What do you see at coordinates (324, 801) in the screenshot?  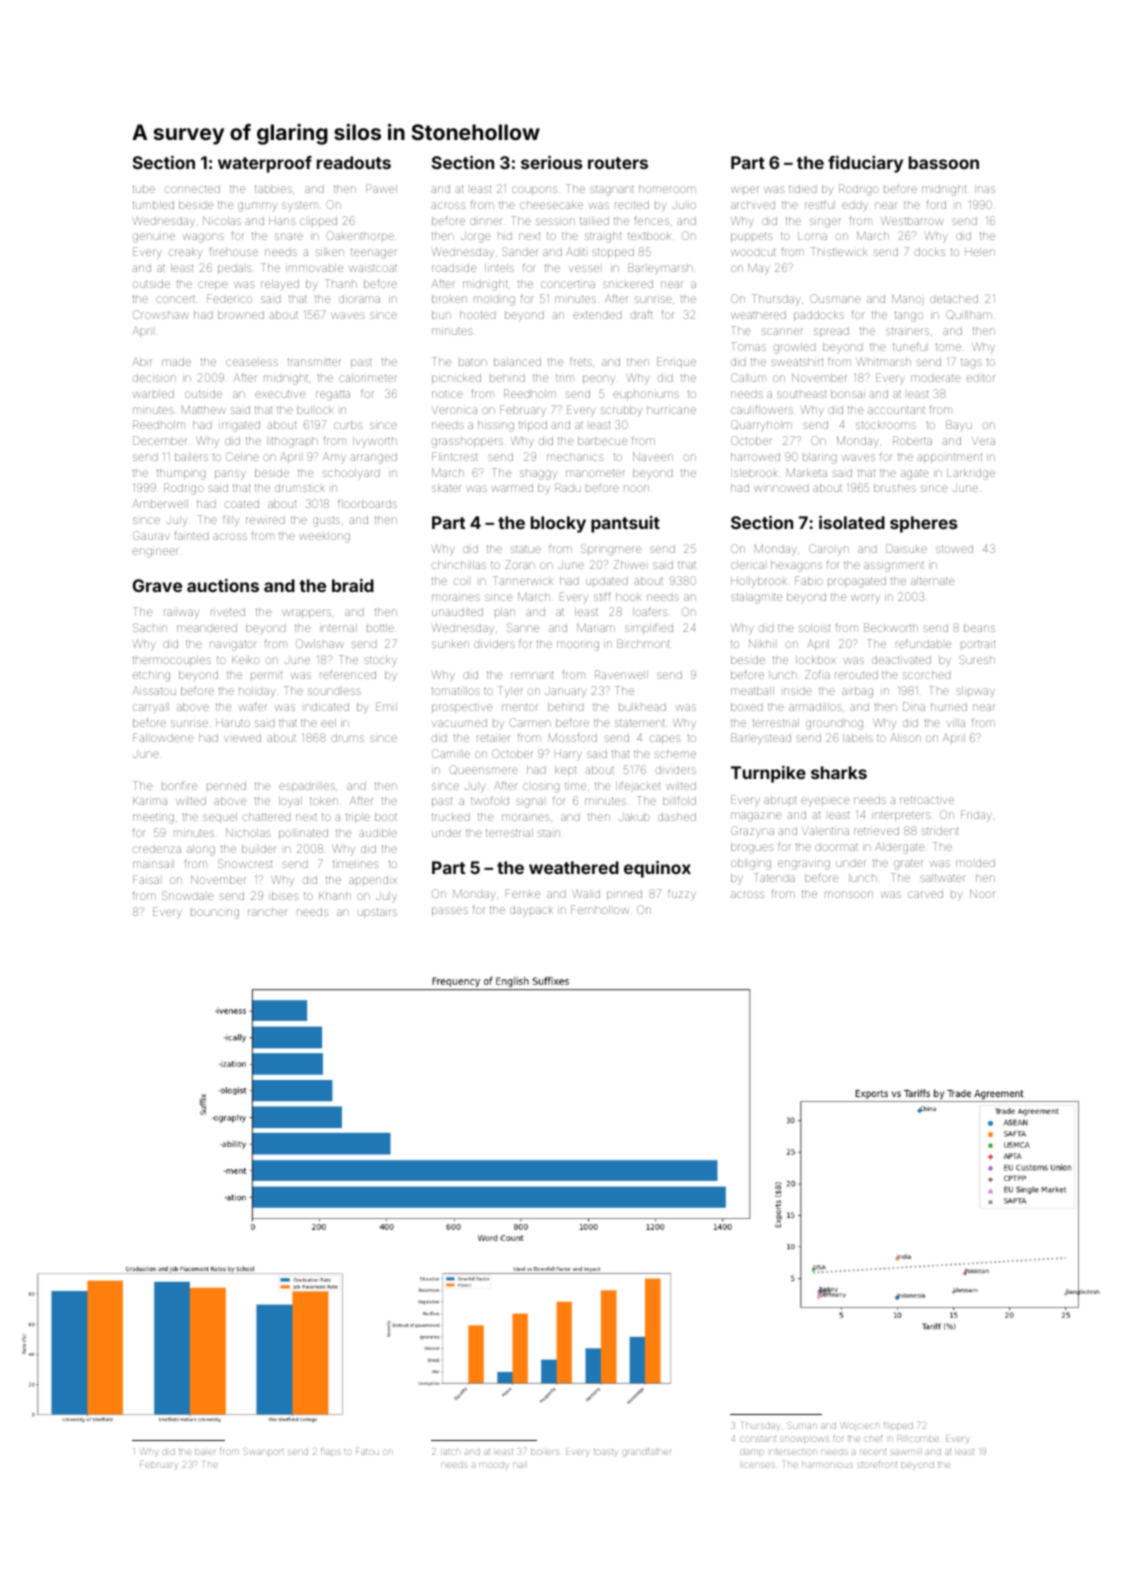 I see `token` at bounding box center [324, 801].
